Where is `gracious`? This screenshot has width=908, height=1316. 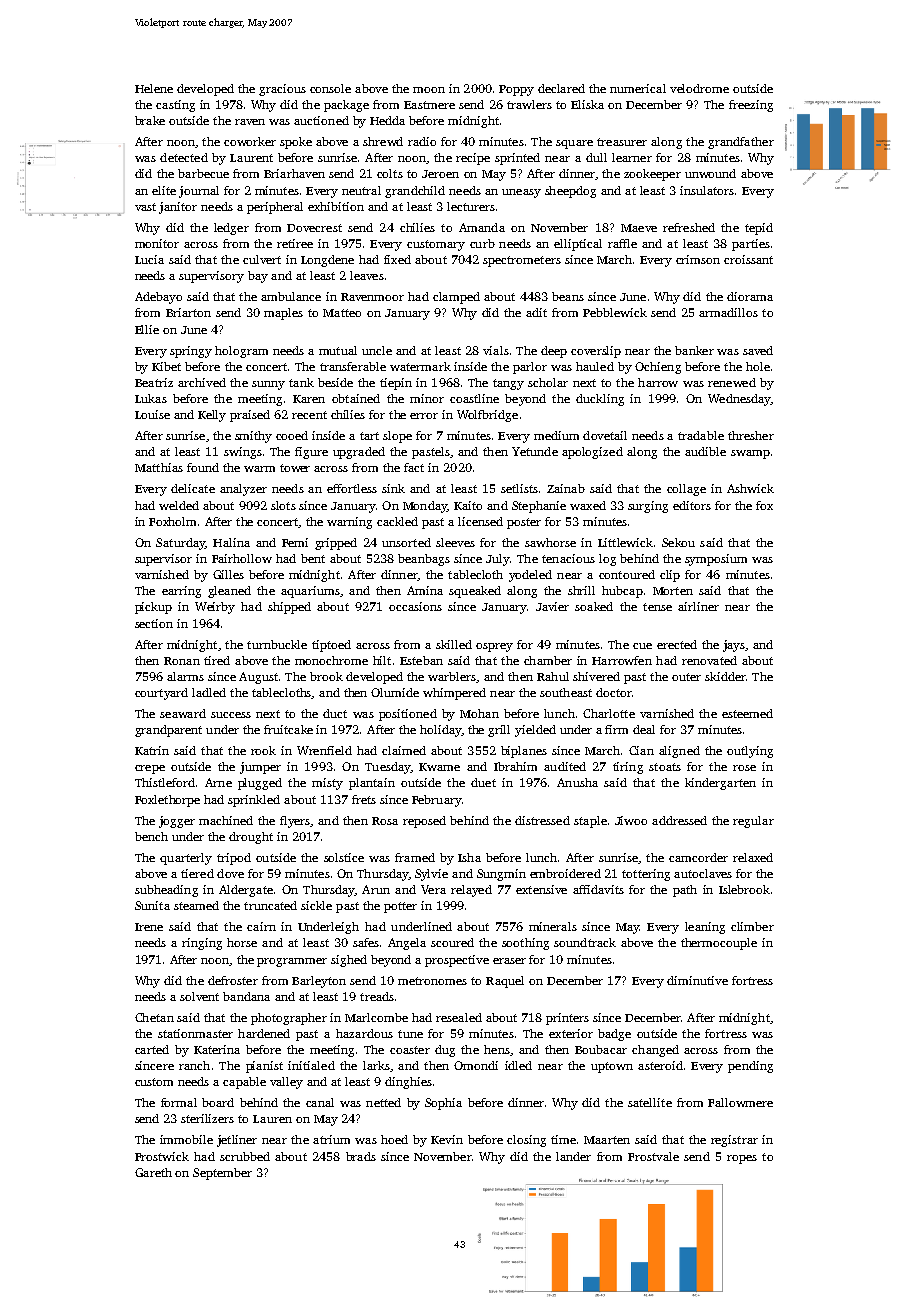
gracious is located at coordinates (282, 90).
